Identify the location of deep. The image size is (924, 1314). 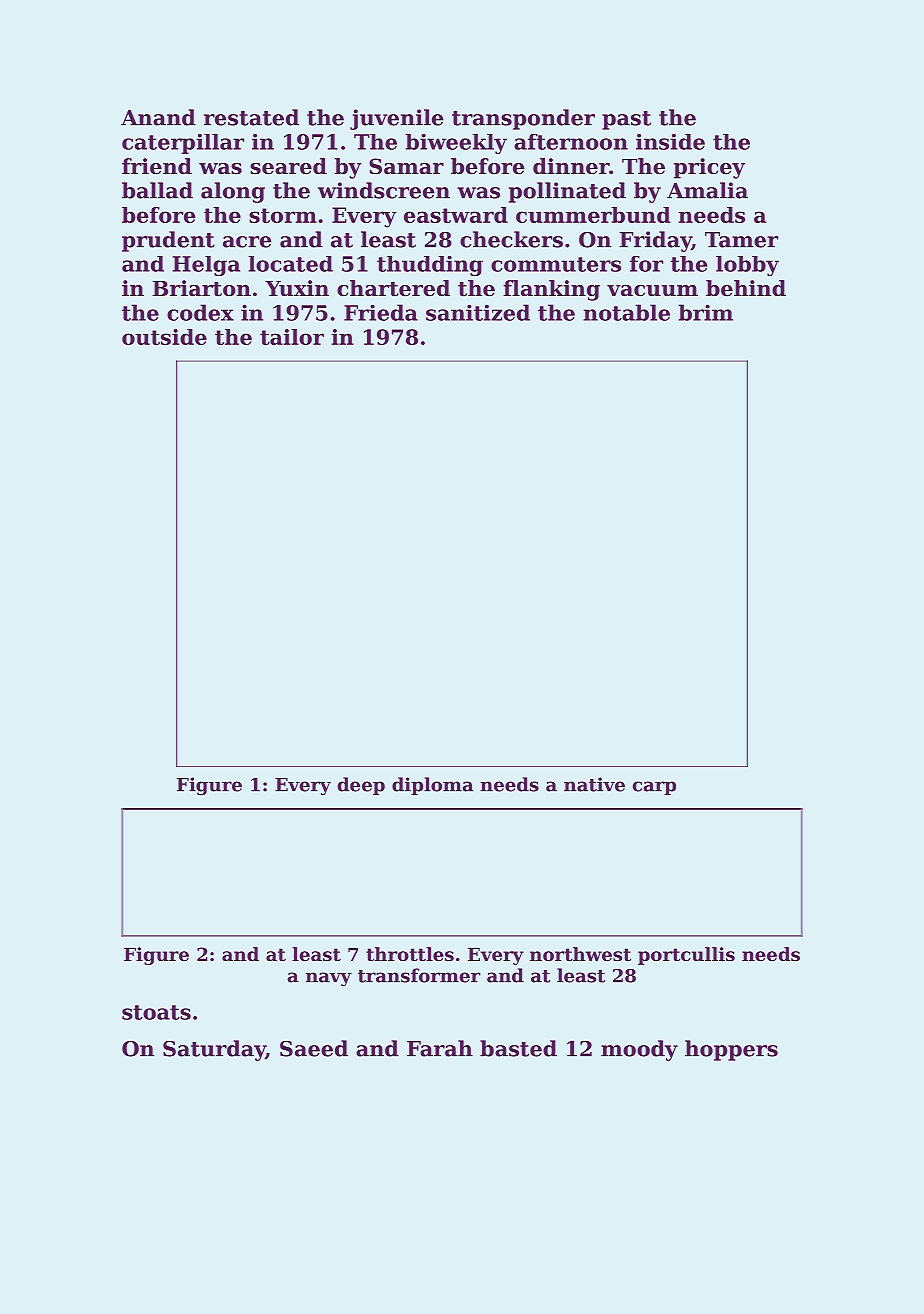
(361, 786).
